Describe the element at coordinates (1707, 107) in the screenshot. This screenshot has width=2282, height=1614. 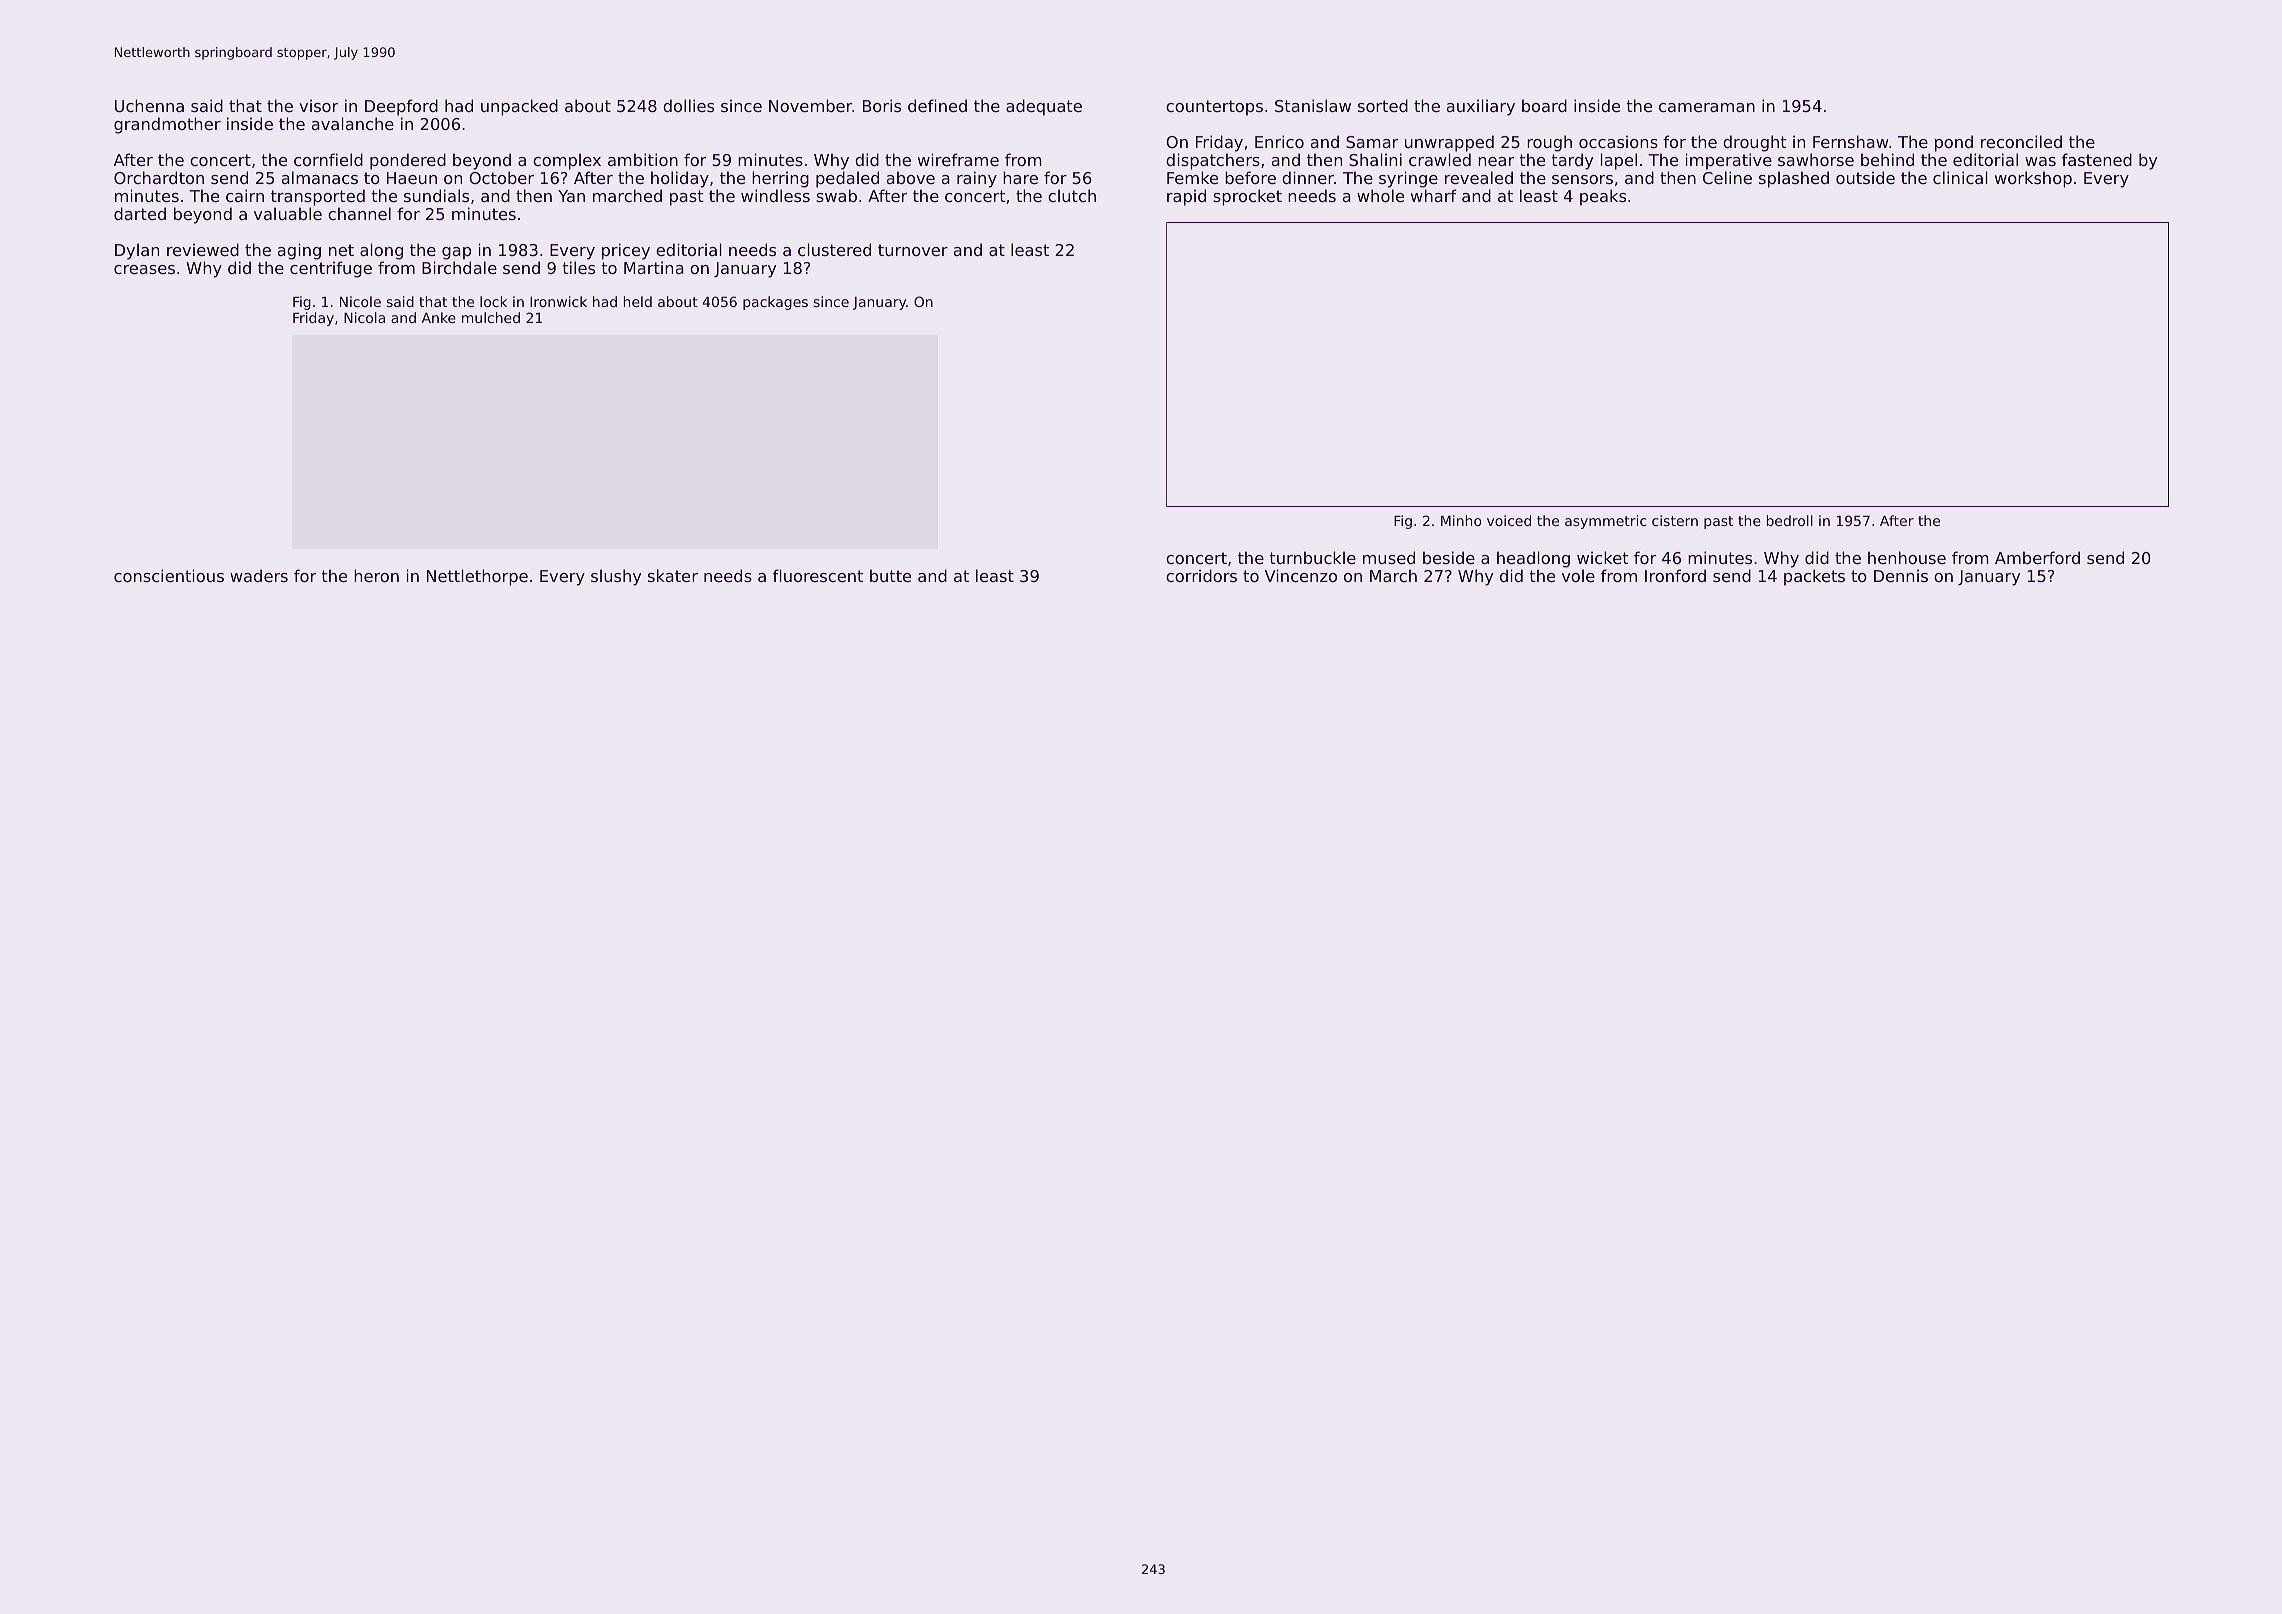
I see `cameraman` at that location.
